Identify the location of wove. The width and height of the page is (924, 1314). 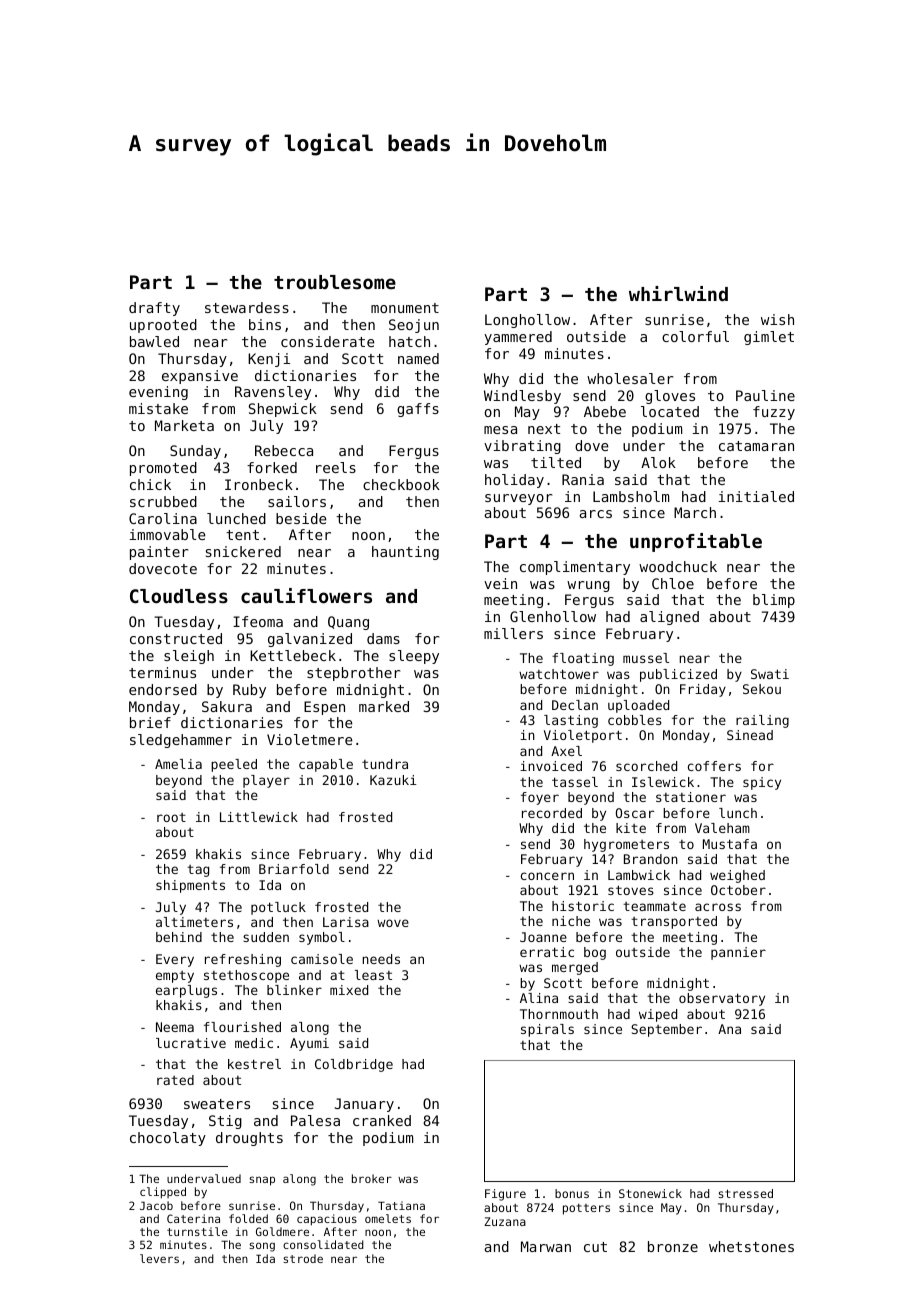
(393, 923).
